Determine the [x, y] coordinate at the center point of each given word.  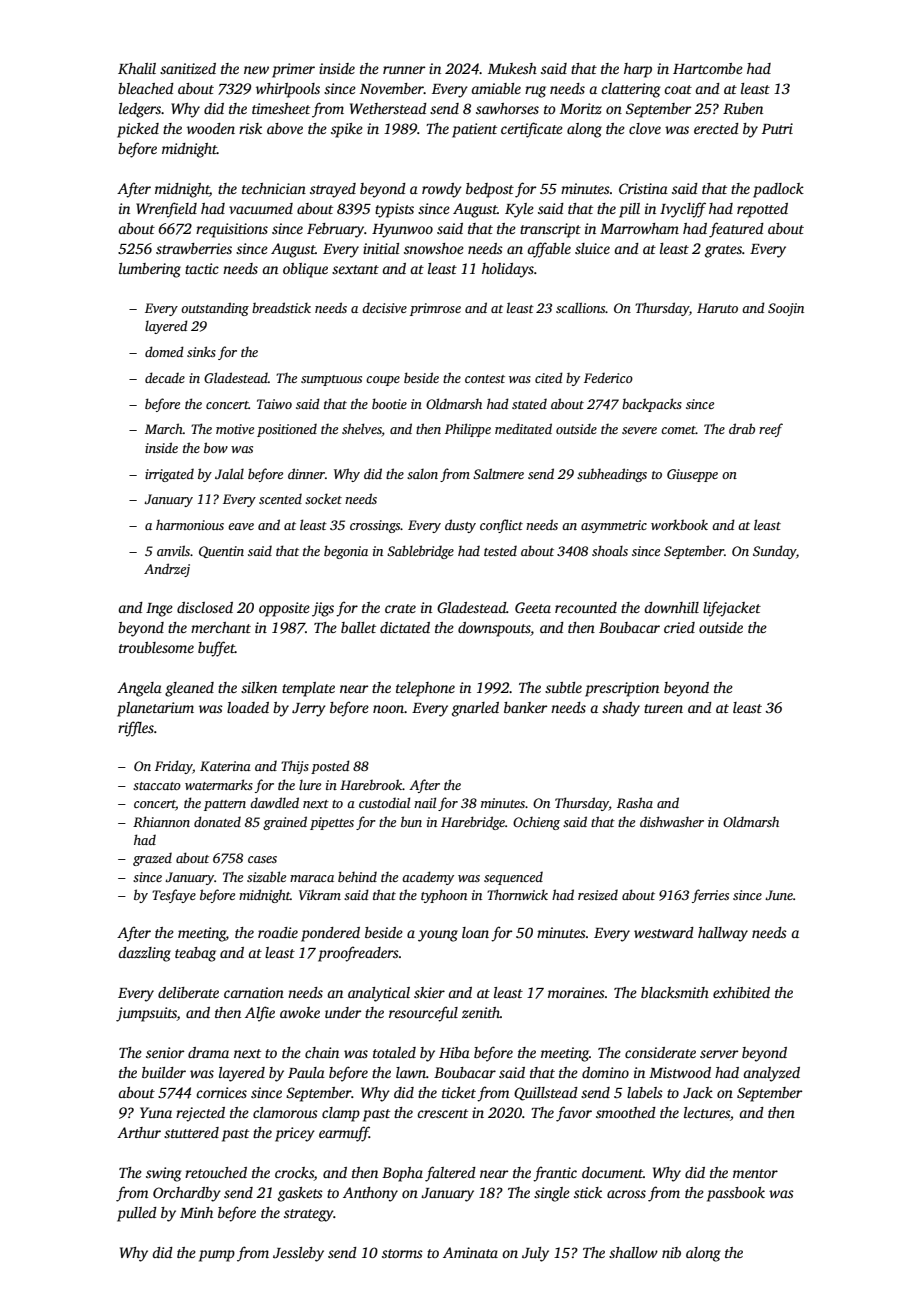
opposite [284, 609]
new [256, 70]
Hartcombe [708, 68]
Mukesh [512, 68]
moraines [576, 992]
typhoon [444, 896]
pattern [225, 805]
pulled [137, 1214]
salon [422, 473]
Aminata [470, 1252]
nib [671, 1252]
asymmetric [614, 526]
